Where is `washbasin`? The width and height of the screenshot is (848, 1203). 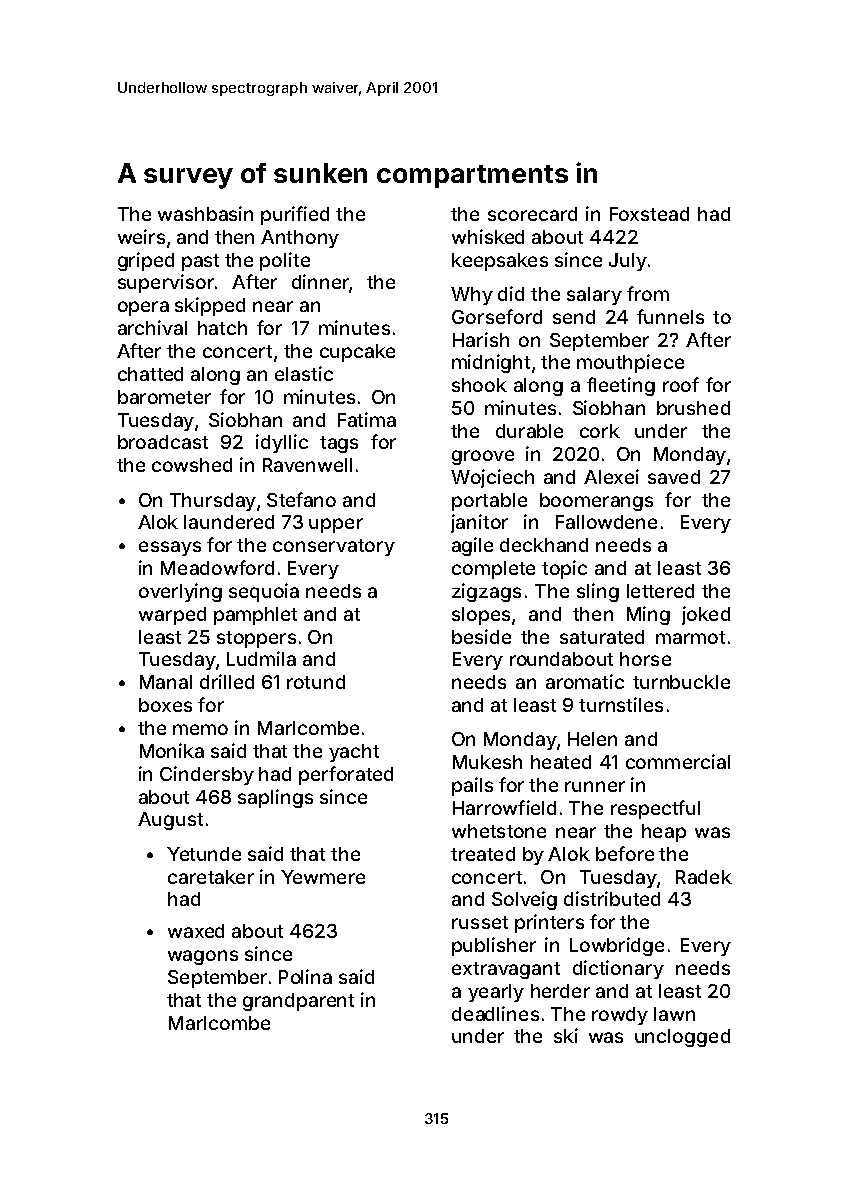 washbasin is located at coordinates (205, 213).
